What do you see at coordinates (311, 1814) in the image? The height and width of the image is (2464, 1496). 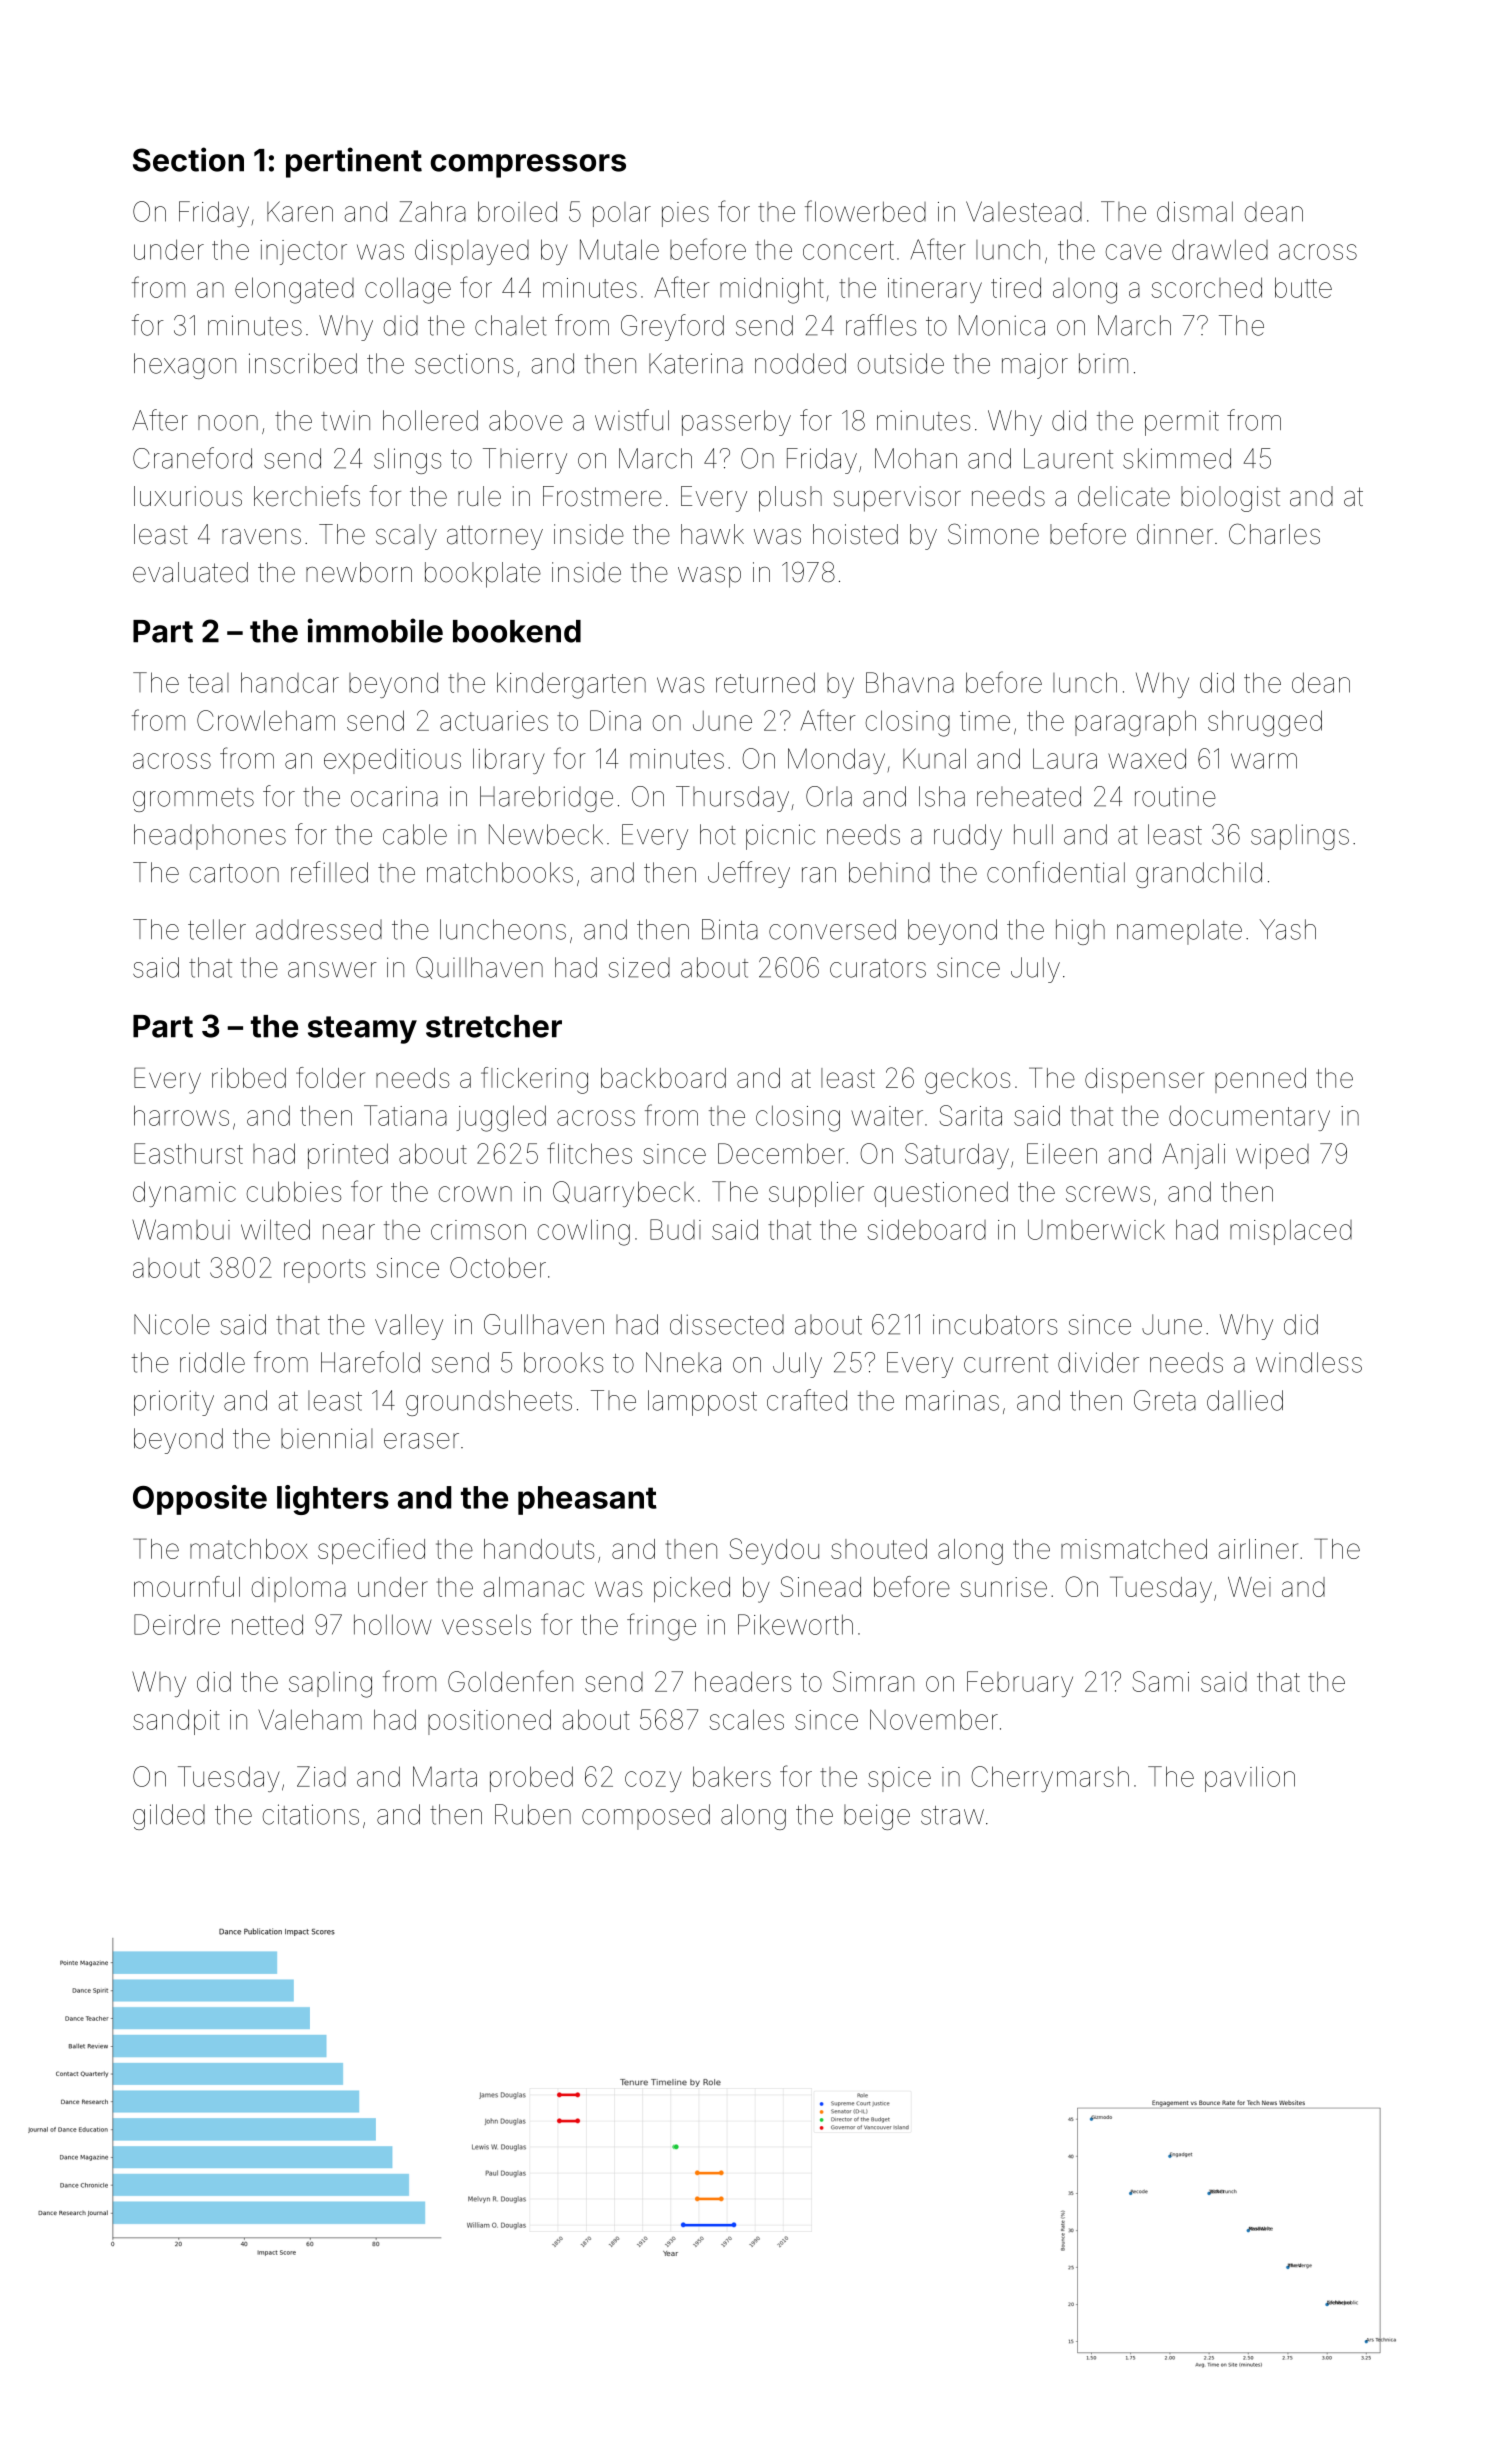 I see `citations` at bounding box center [311, 1814].
